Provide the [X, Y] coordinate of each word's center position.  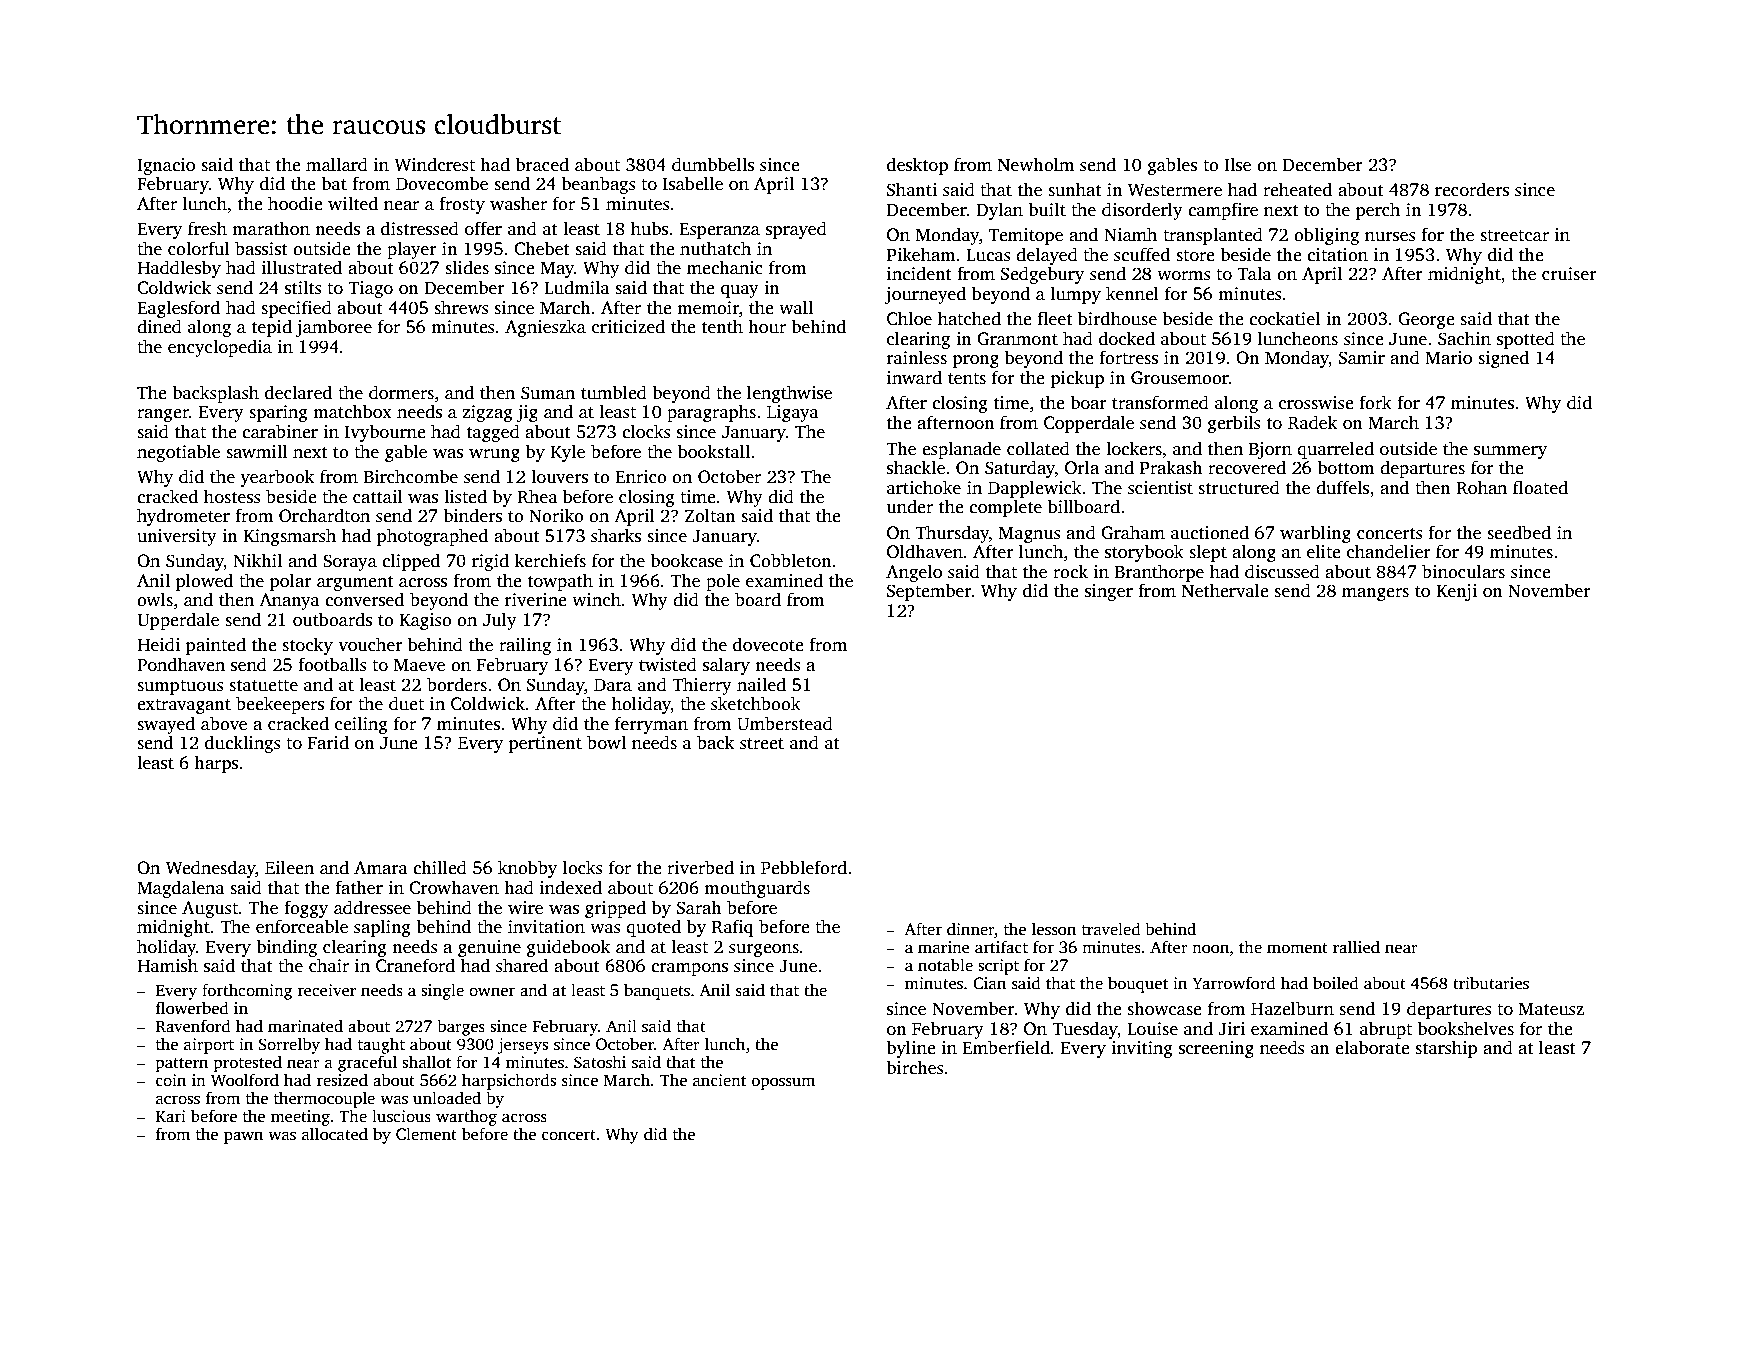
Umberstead [785, 723]
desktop [917, 166]
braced [542, 164]
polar [291, 582]
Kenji [1456, 592]
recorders [1472, 189]
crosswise [1316, 403]
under [910, 506]
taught [381, 1045]
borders [457, 684]
